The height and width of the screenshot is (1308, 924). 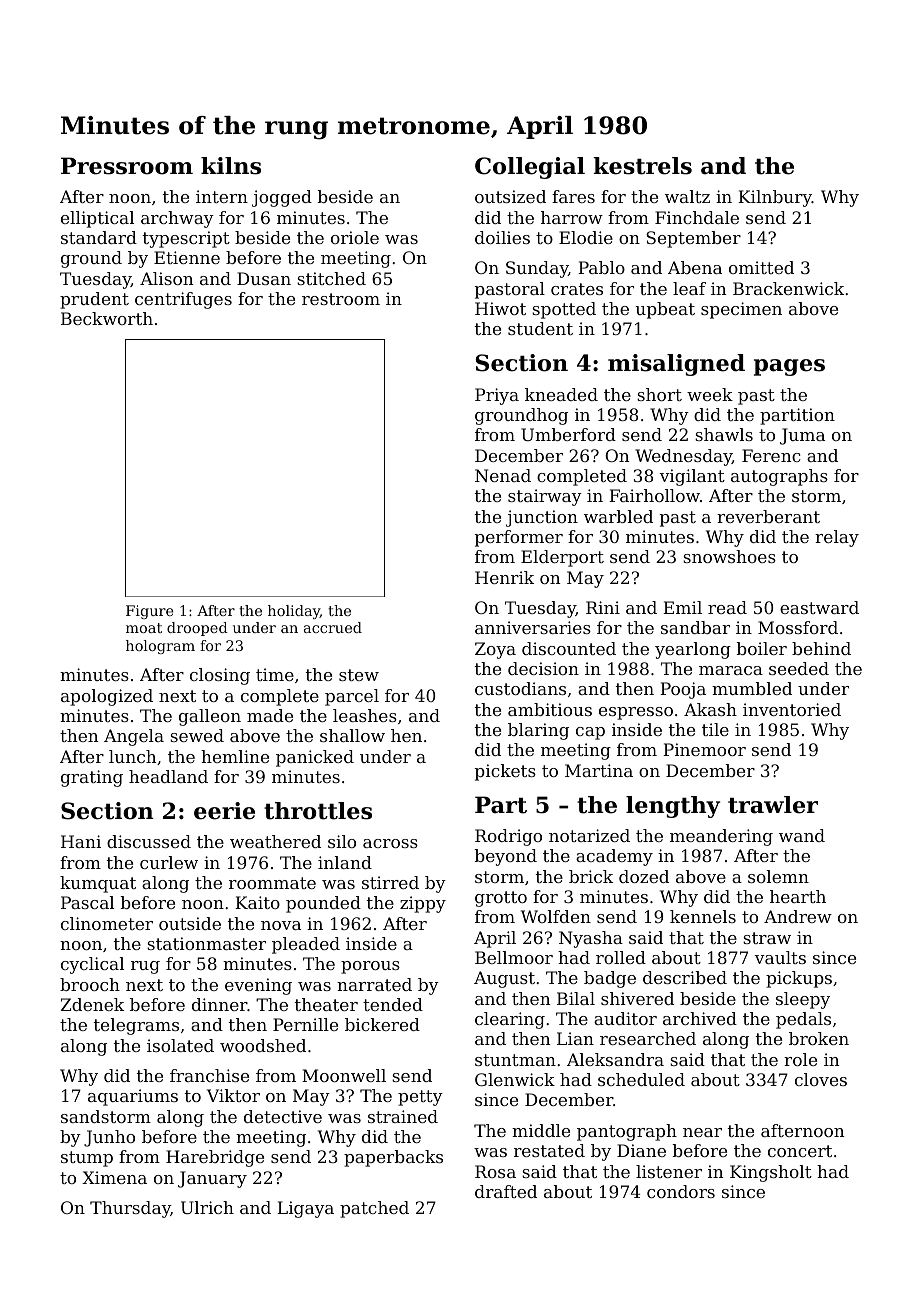 I want to click on pickets, so click(x=505, y=772).
